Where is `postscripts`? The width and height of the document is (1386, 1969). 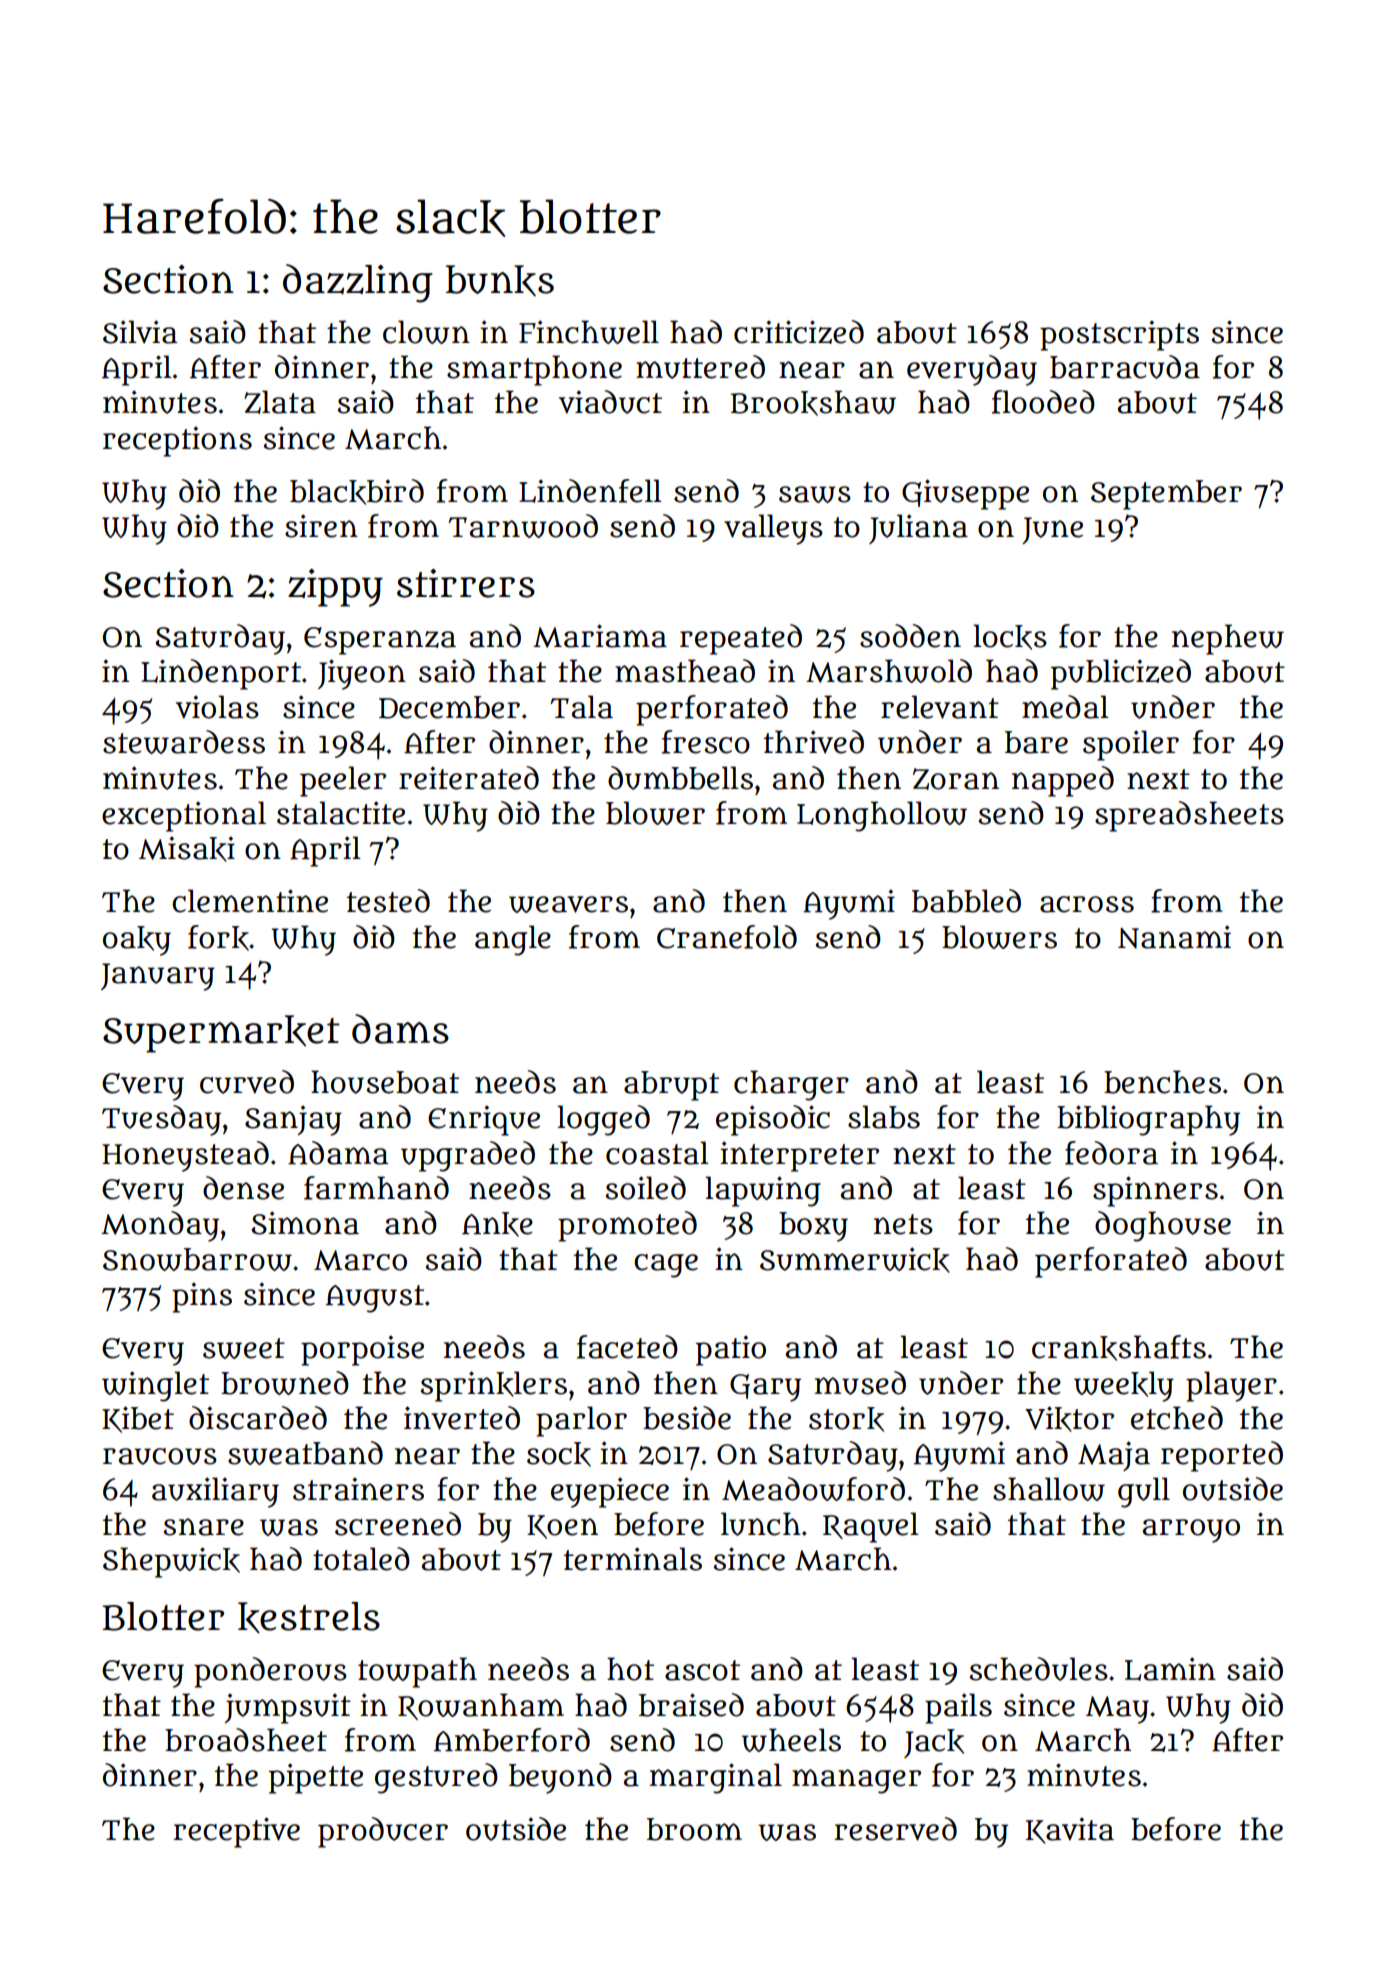 postscripts is located at coordinates (1119, 335).
